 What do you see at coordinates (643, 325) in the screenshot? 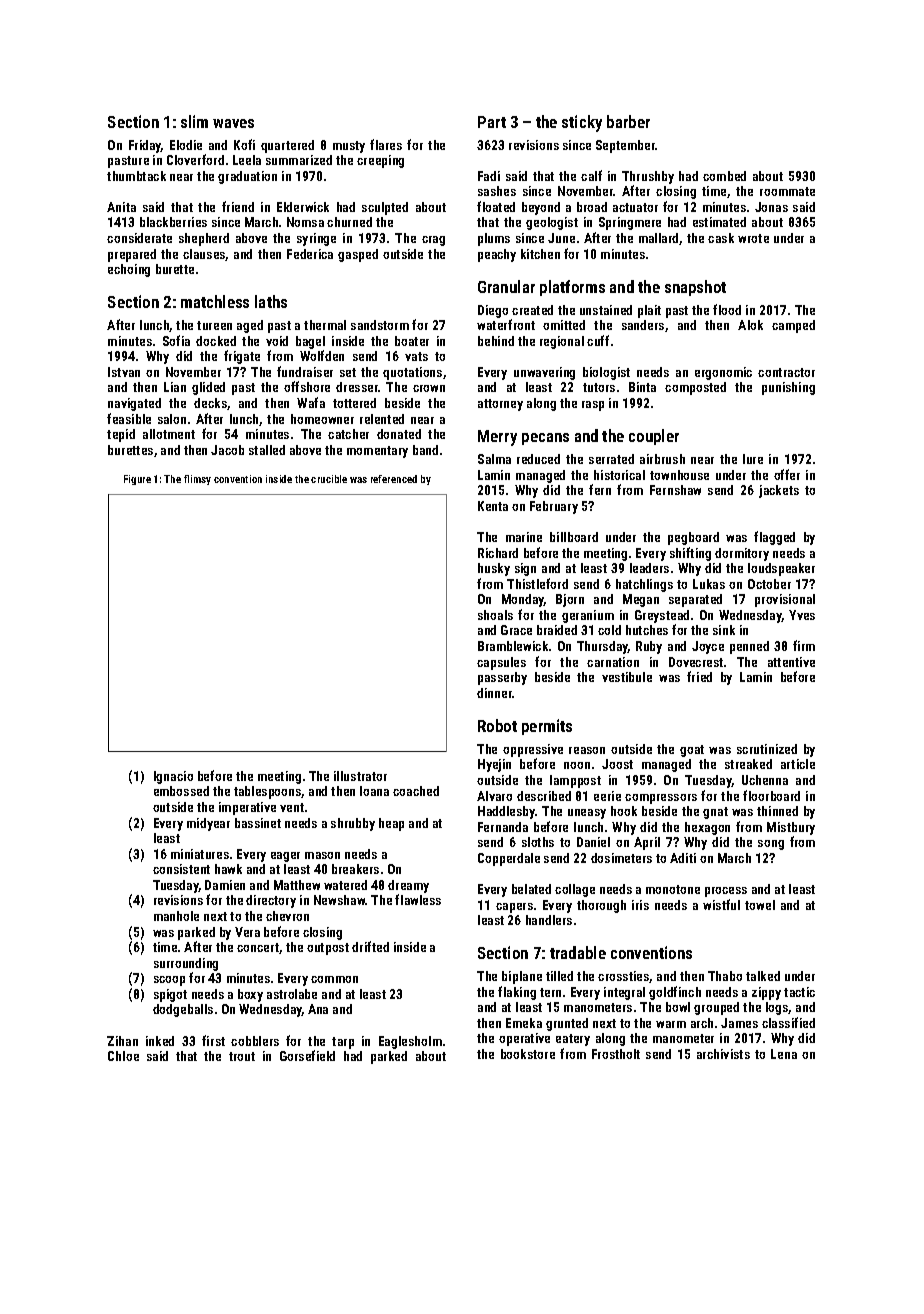
I see `sanders` at bounding box center [643, 325].
